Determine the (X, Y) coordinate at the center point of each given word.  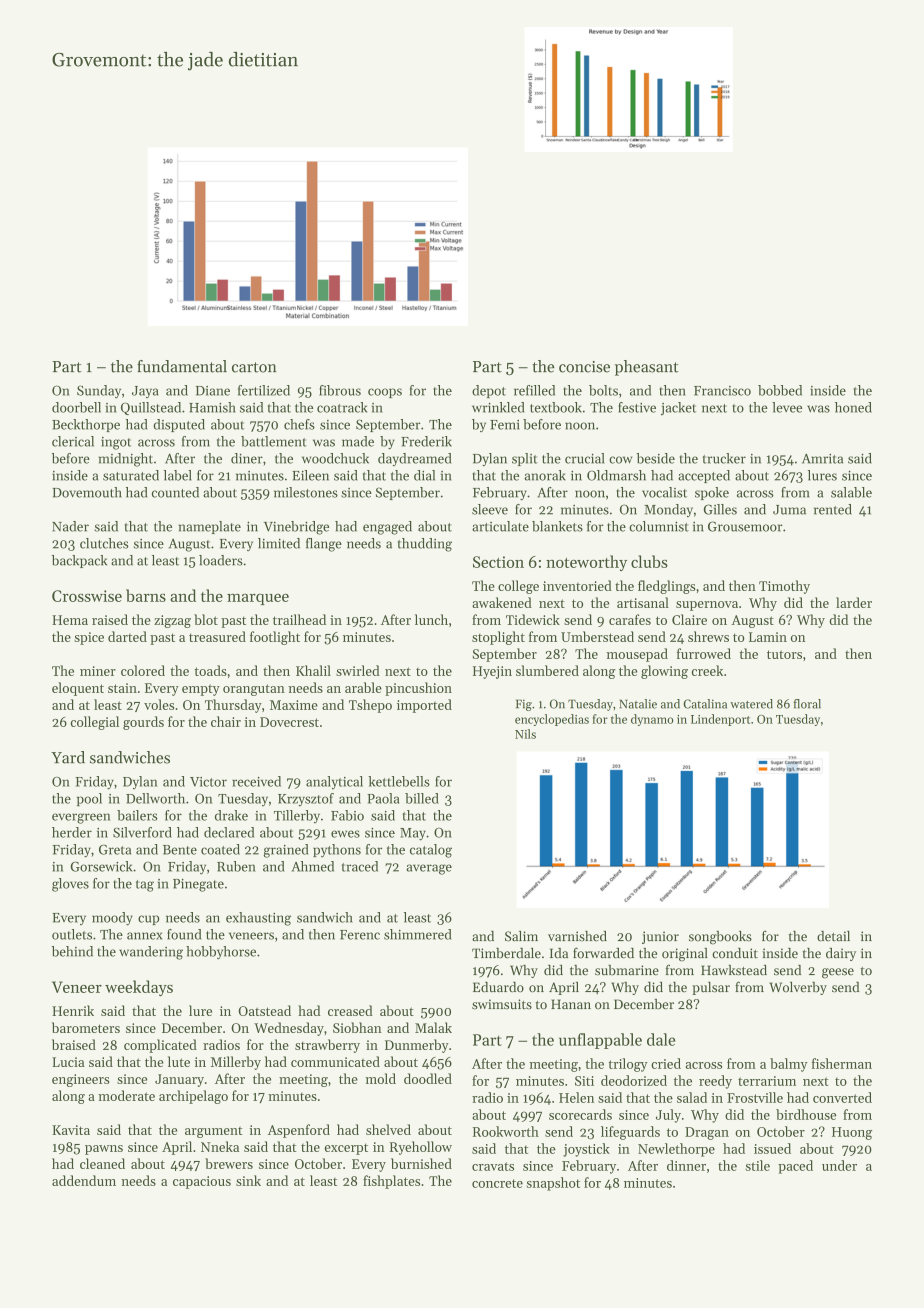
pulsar (711, 988)
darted (127, 636)
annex (144, 936)
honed (853, 407)
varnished (577, 936)
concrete (497, 1183)
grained (286, 851)
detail (833, 936)
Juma (789, 510)
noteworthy (586, 563)
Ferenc (360, 935)
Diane (213, 391)
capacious (202, 1182)
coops (385, 393)
